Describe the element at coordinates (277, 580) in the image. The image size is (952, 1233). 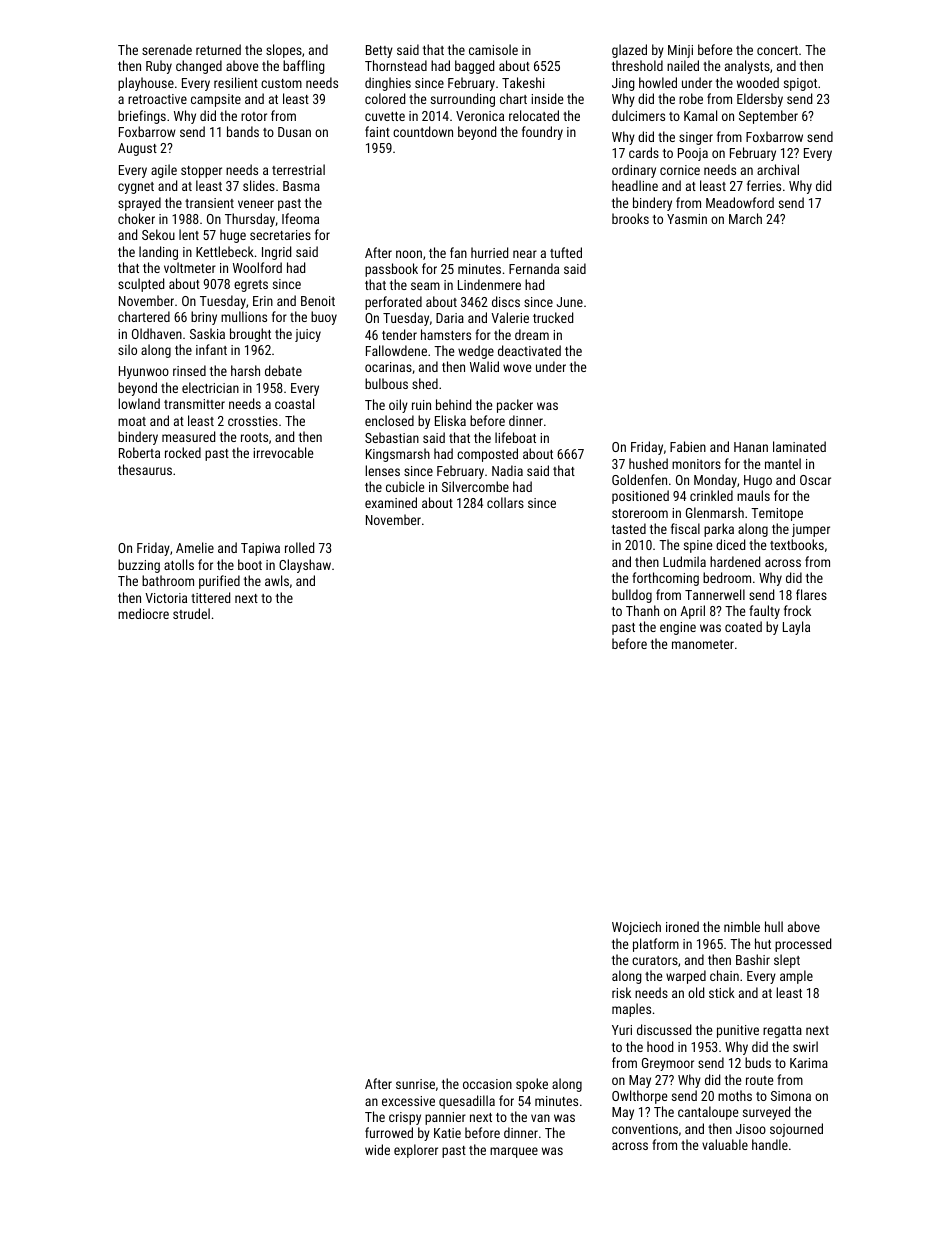
I see `awls` at that location.
